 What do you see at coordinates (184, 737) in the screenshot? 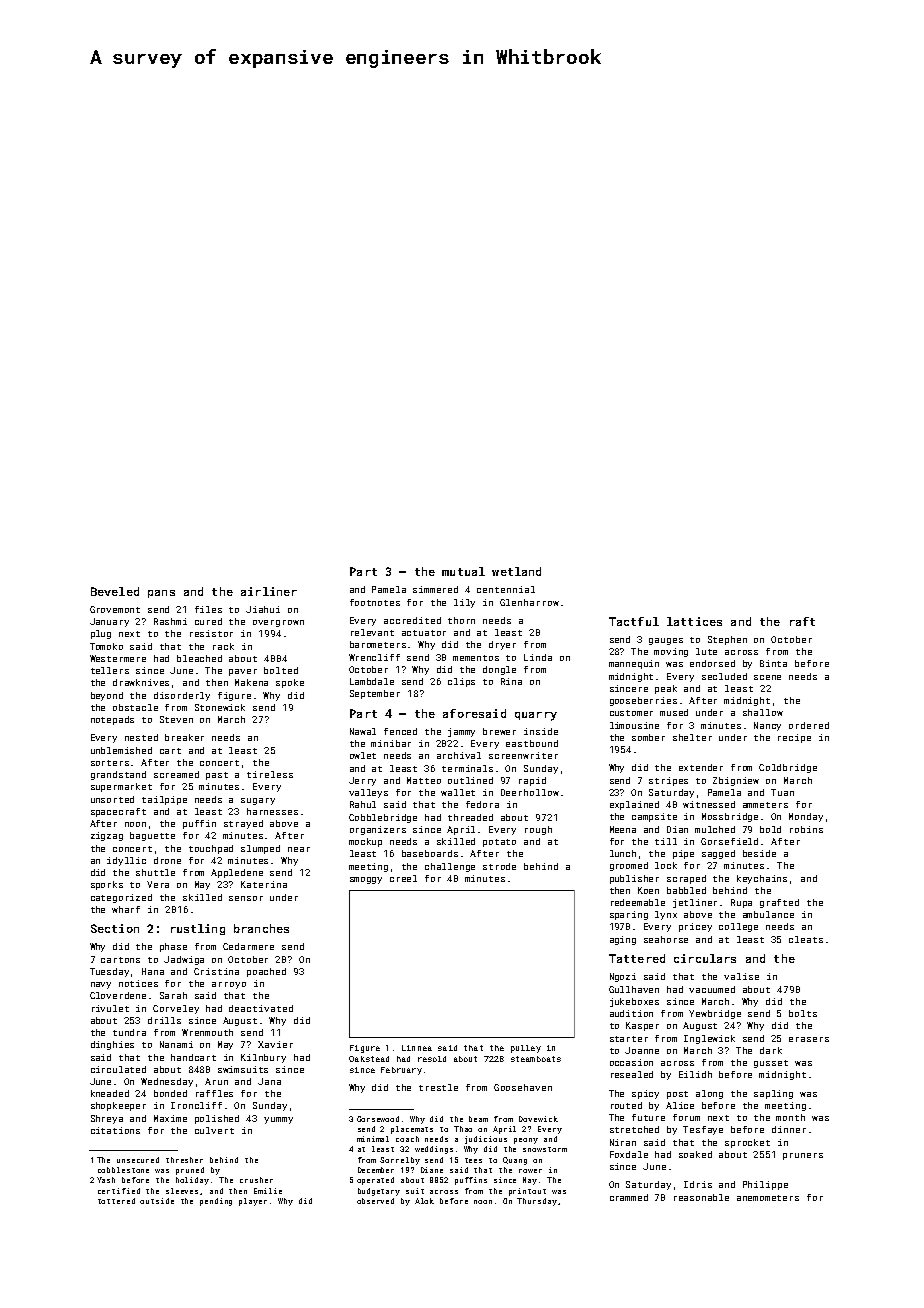
I see `breaker` at bounding box center [184, 737].
